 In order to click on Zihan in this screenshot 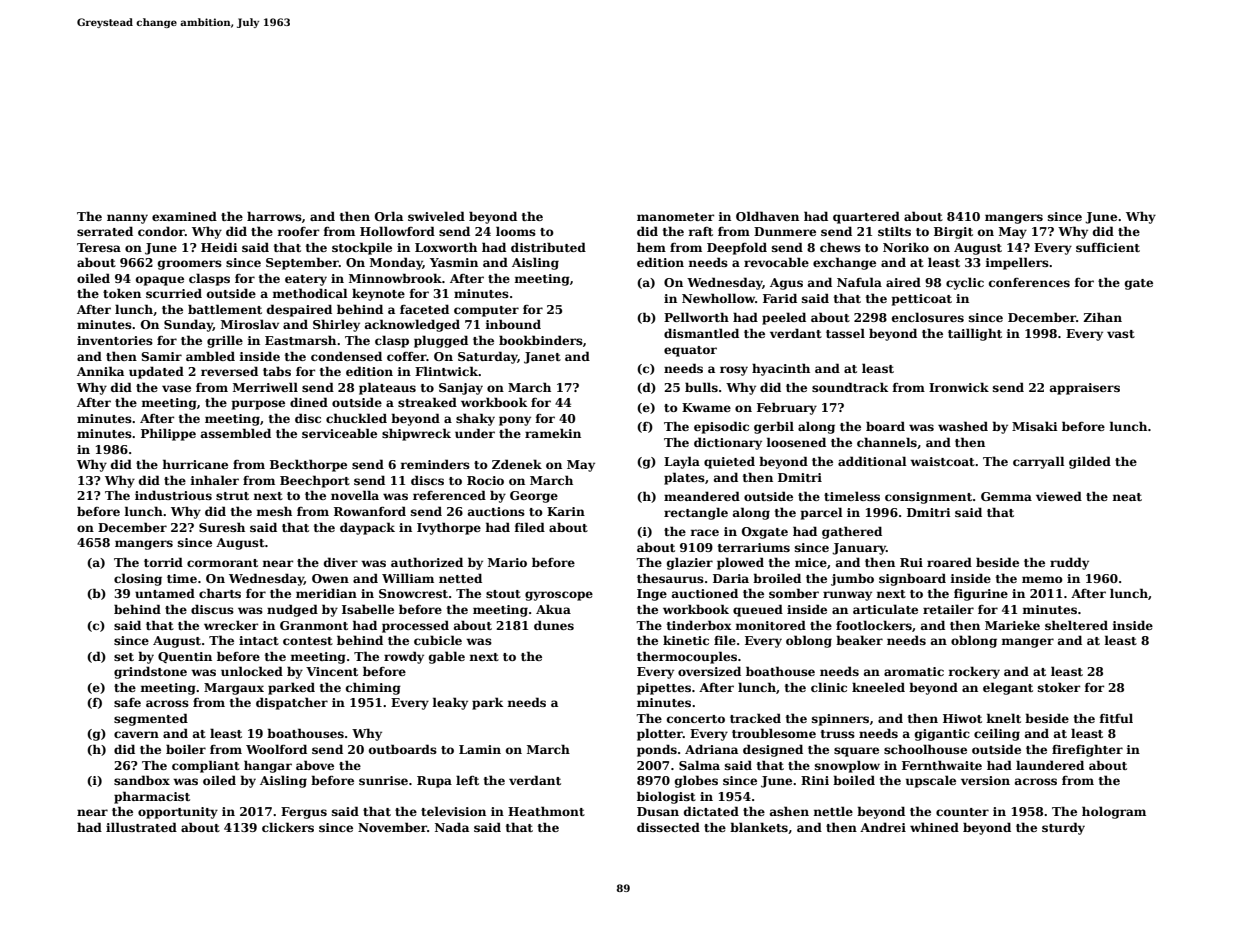, I will do `click(1102, 317)`.
